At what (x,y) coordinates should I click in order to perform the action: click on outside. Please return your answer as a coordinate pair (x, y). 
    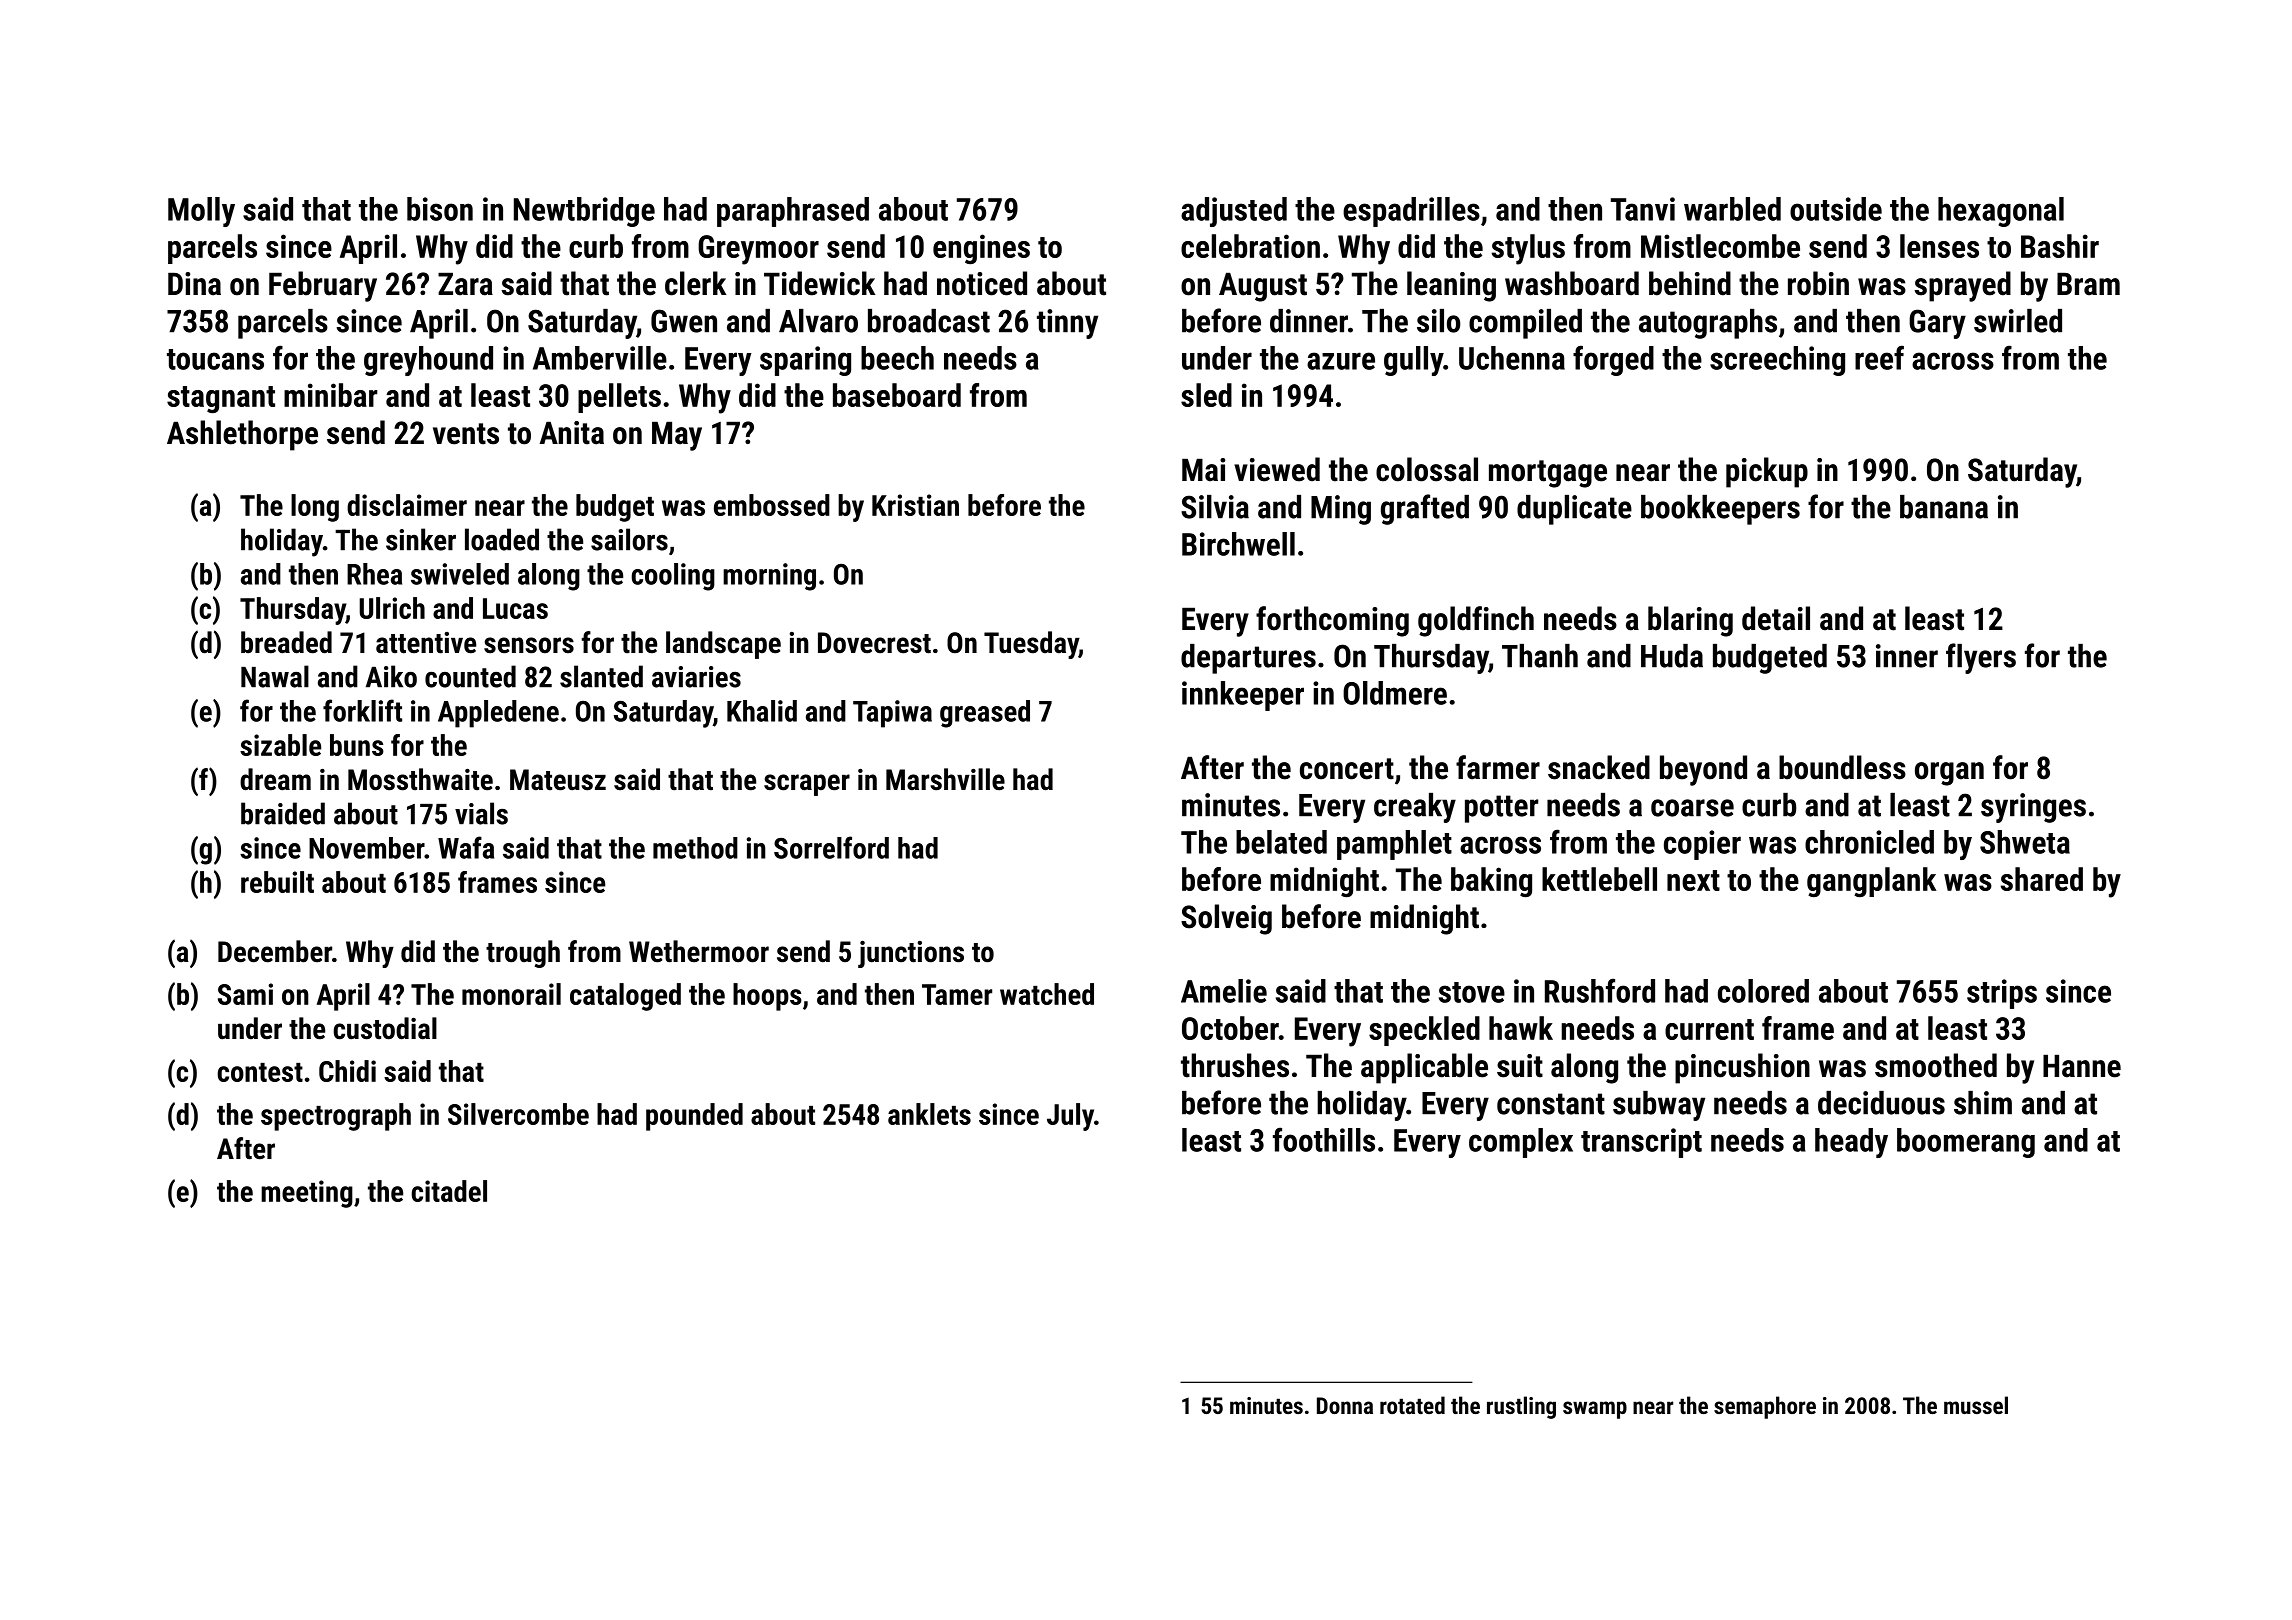
    Looking at the image, I should click on (1836, 209).
